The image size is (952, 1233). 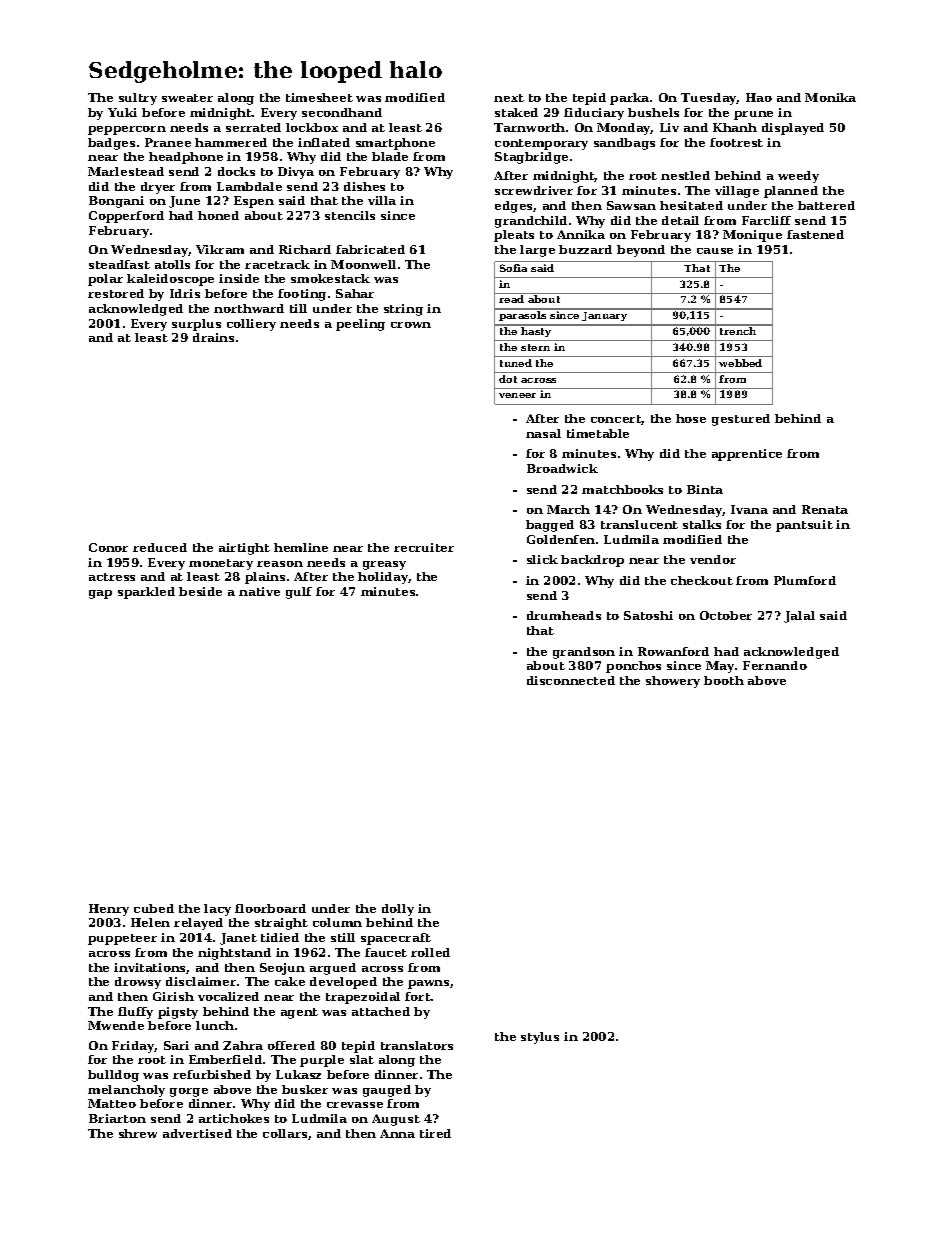 I want to click on disconnected, so click(x=571, y=680).
